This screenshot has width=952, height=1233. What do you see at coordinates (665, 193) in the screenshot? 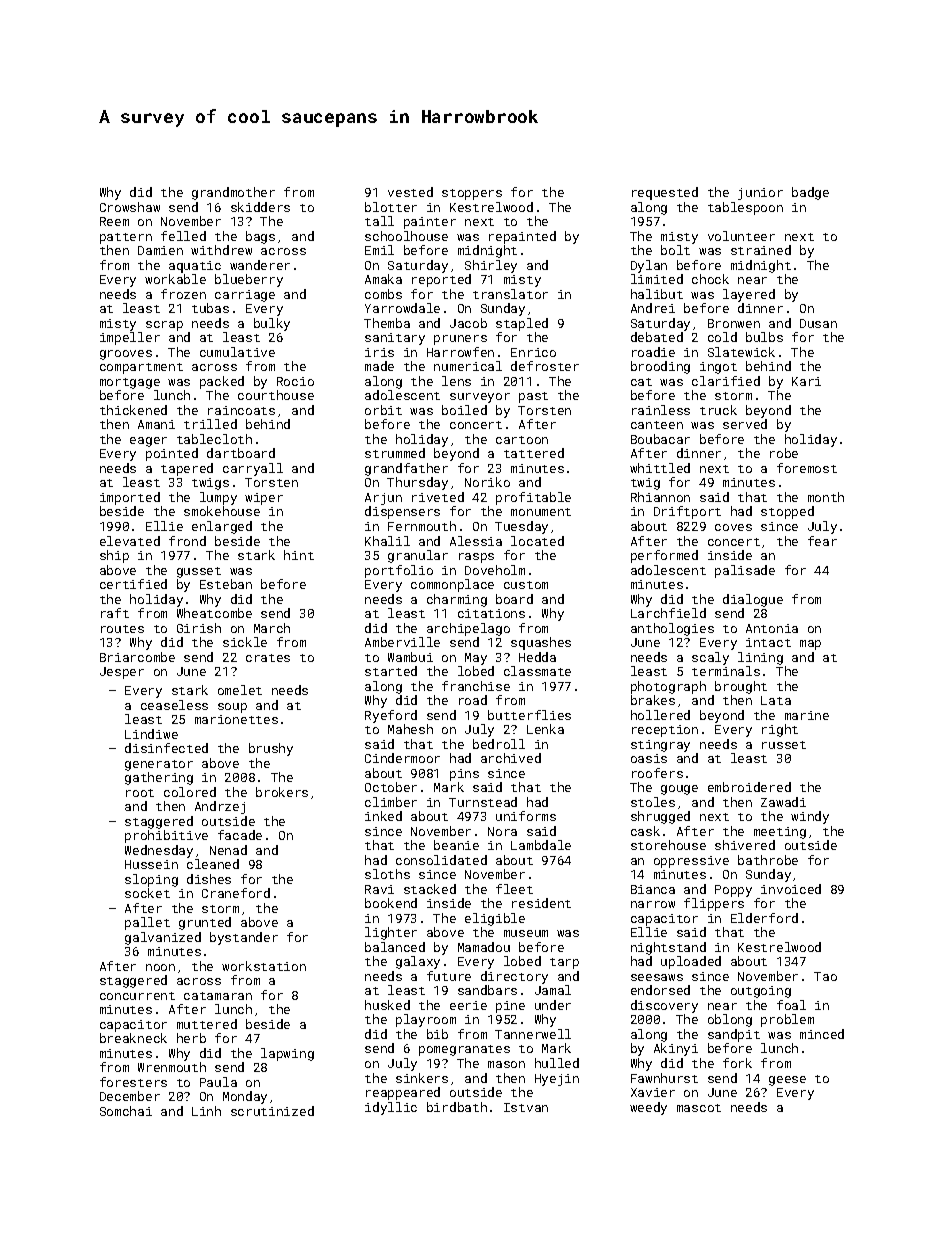
I see `requested` at bounding box center [665, 193].
